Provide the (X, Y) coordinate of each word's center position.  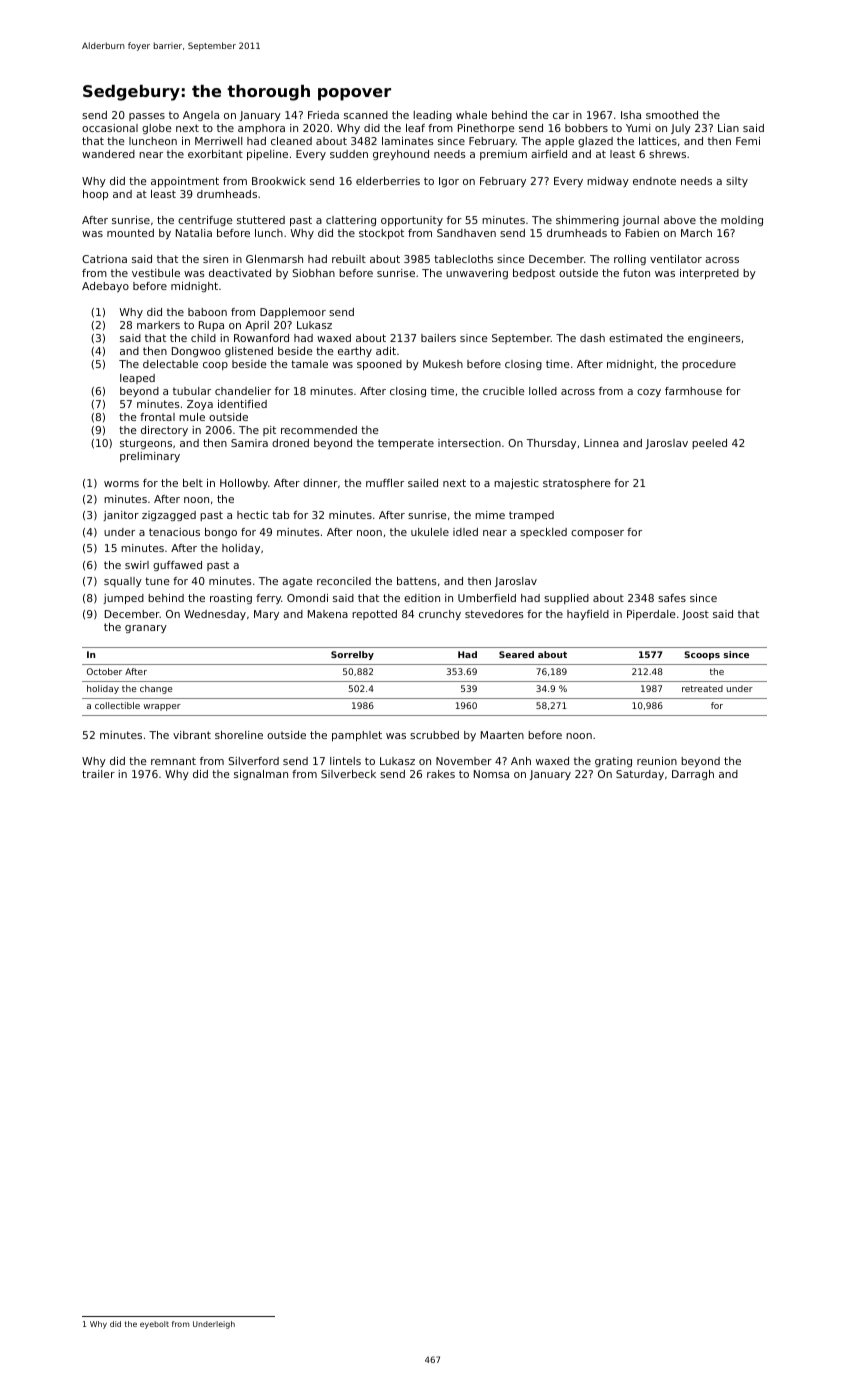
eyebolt (154, 1325)
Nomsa (491, 774)
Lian (728, 128)
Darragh (693, 775)
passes (147, 117)
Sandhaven (466, 233)
